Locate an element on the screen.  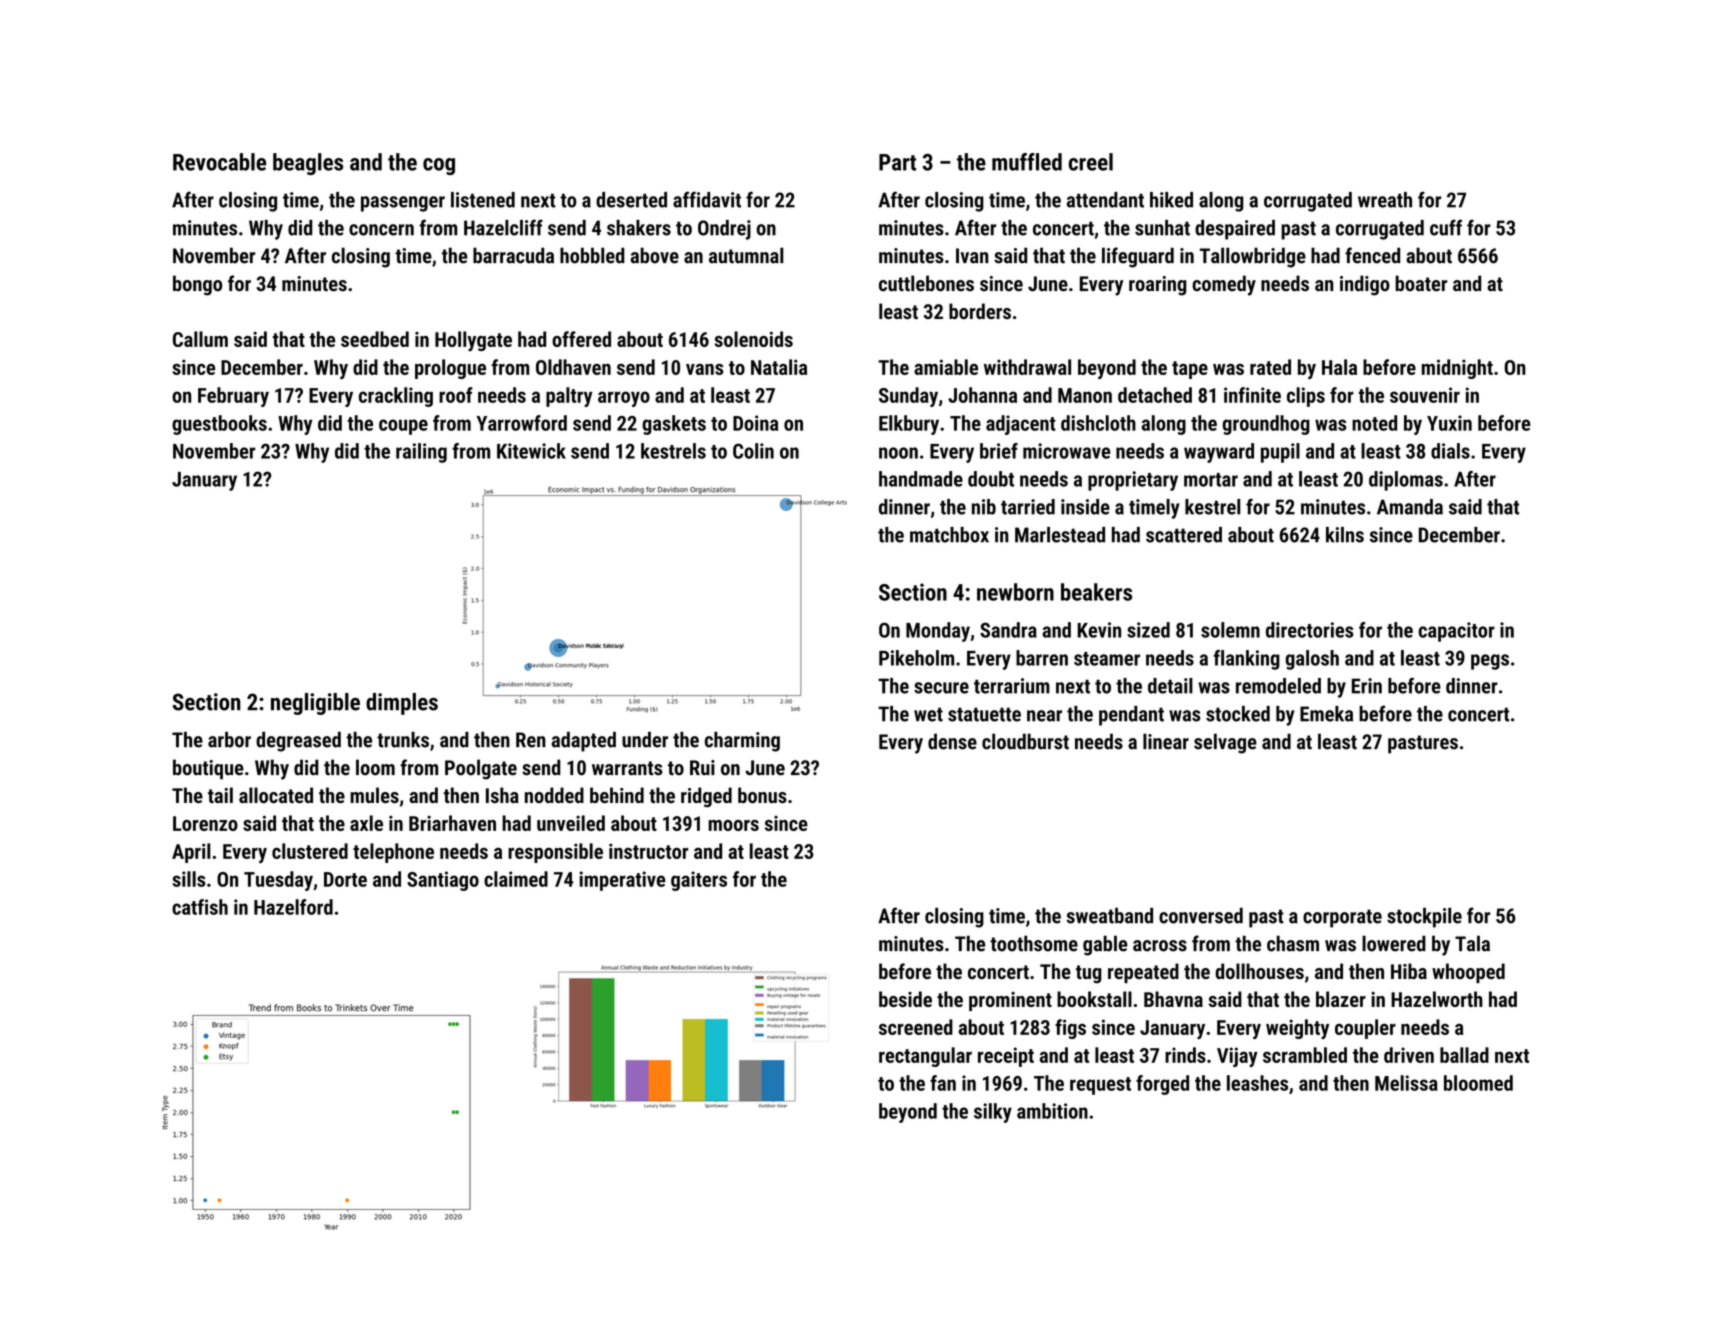
ballad is located at coordinates (1464, 1055).
